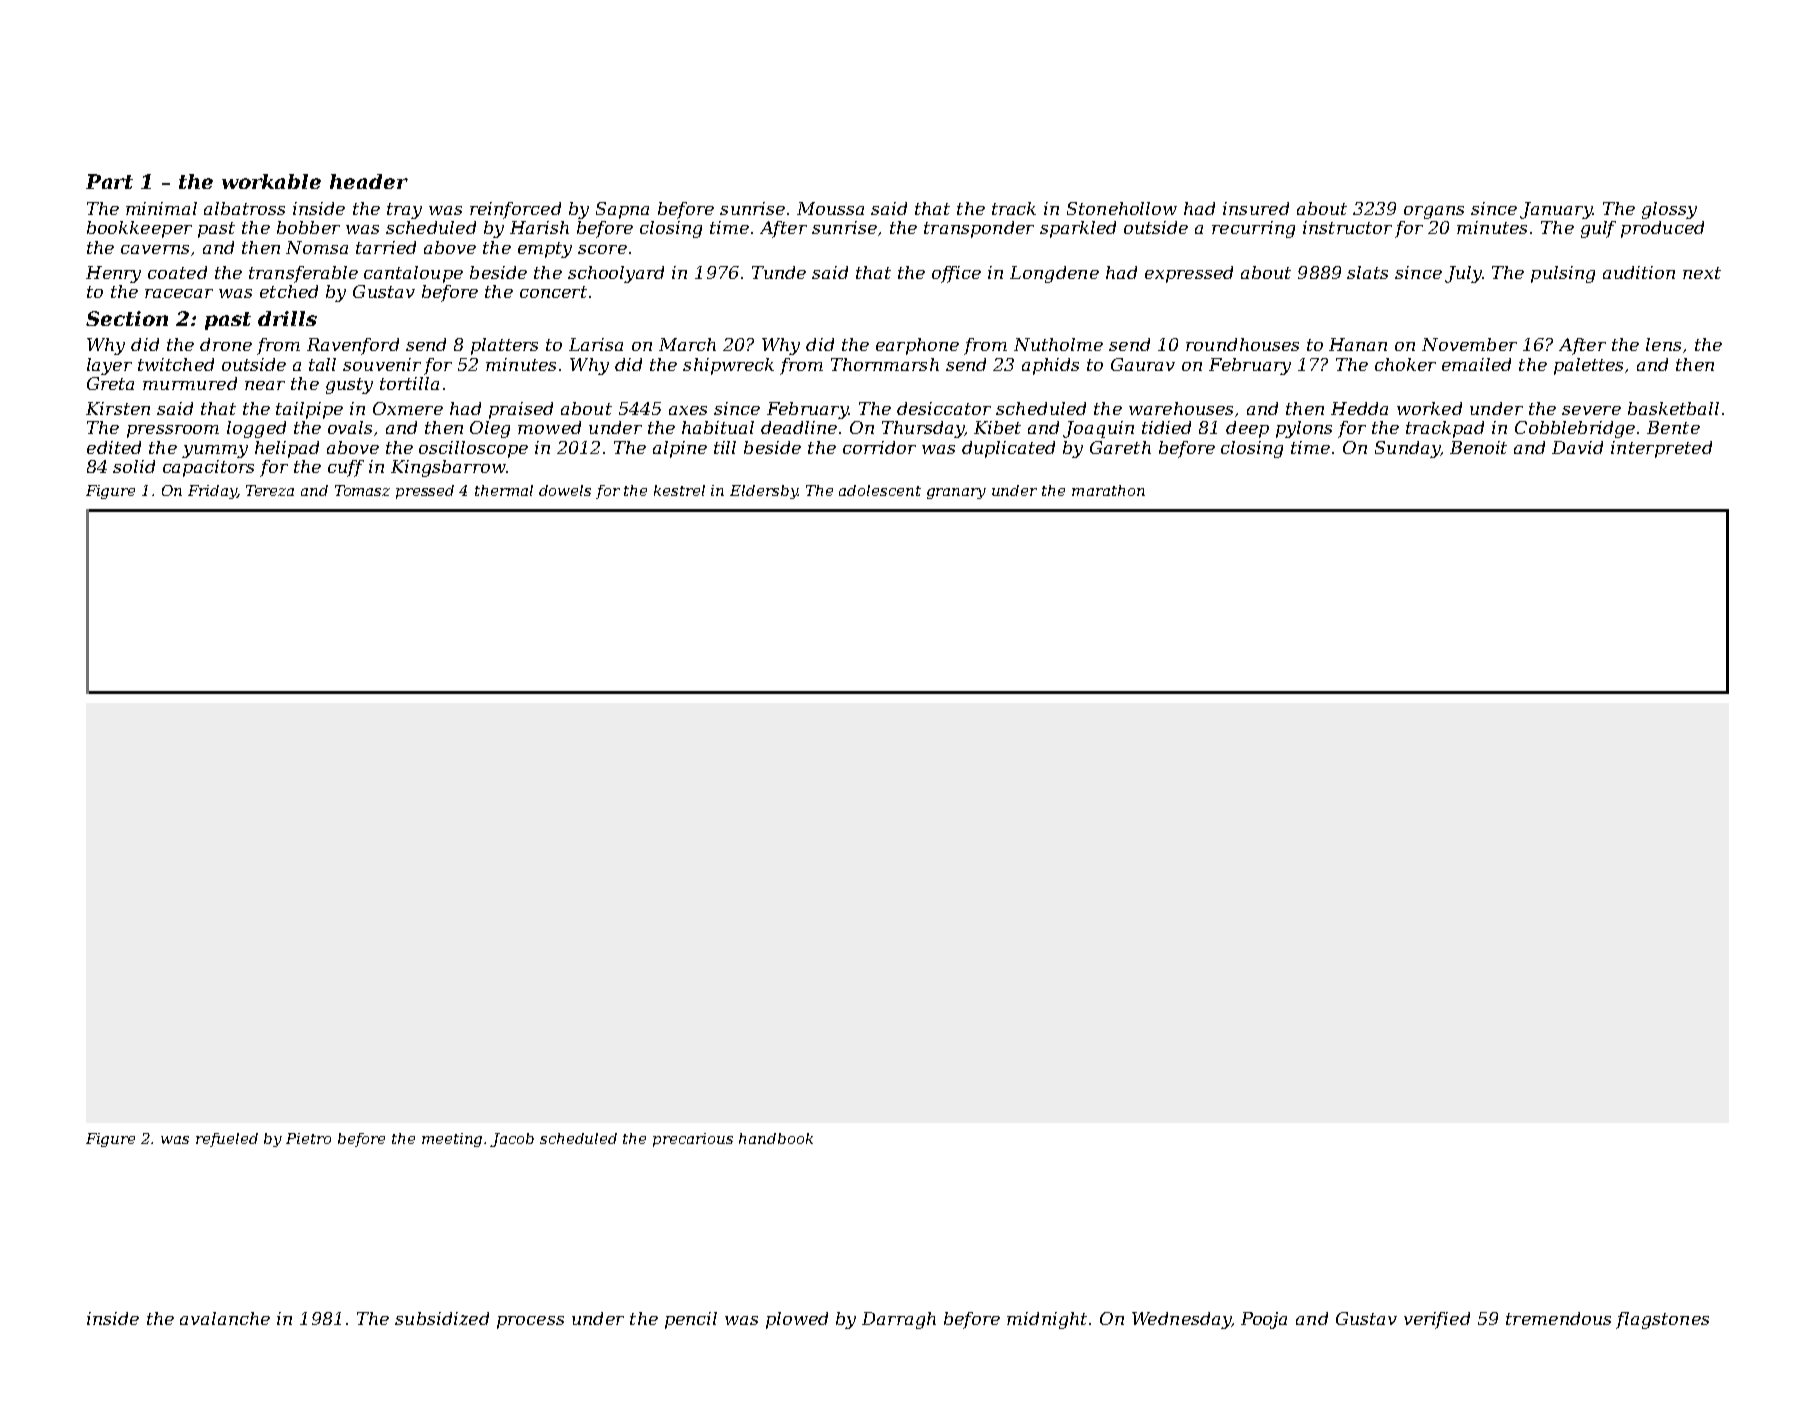 This document has width=1815, height=1402. Describe the element at coordinates (1661, 449) in the document. I see `interpreted` at that location.
